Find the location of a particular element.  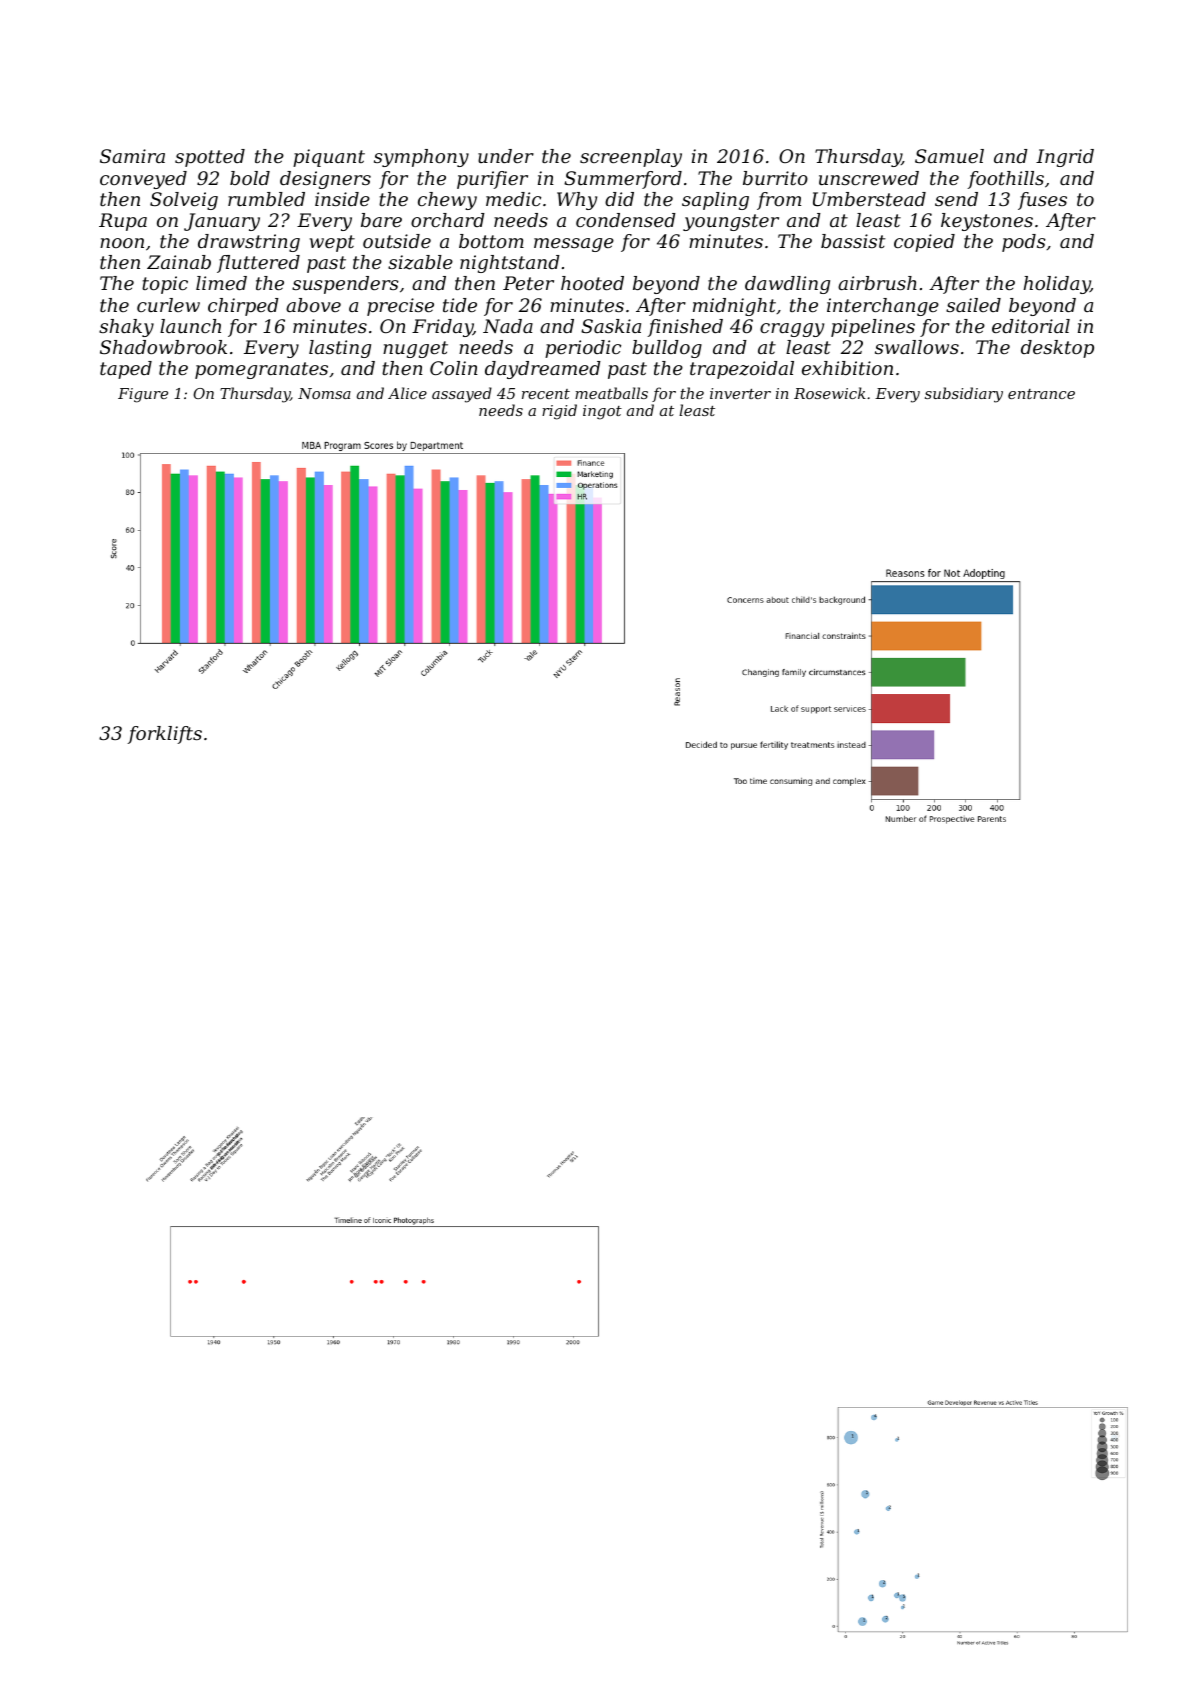

ingot is located at coordinates (602, 412).
